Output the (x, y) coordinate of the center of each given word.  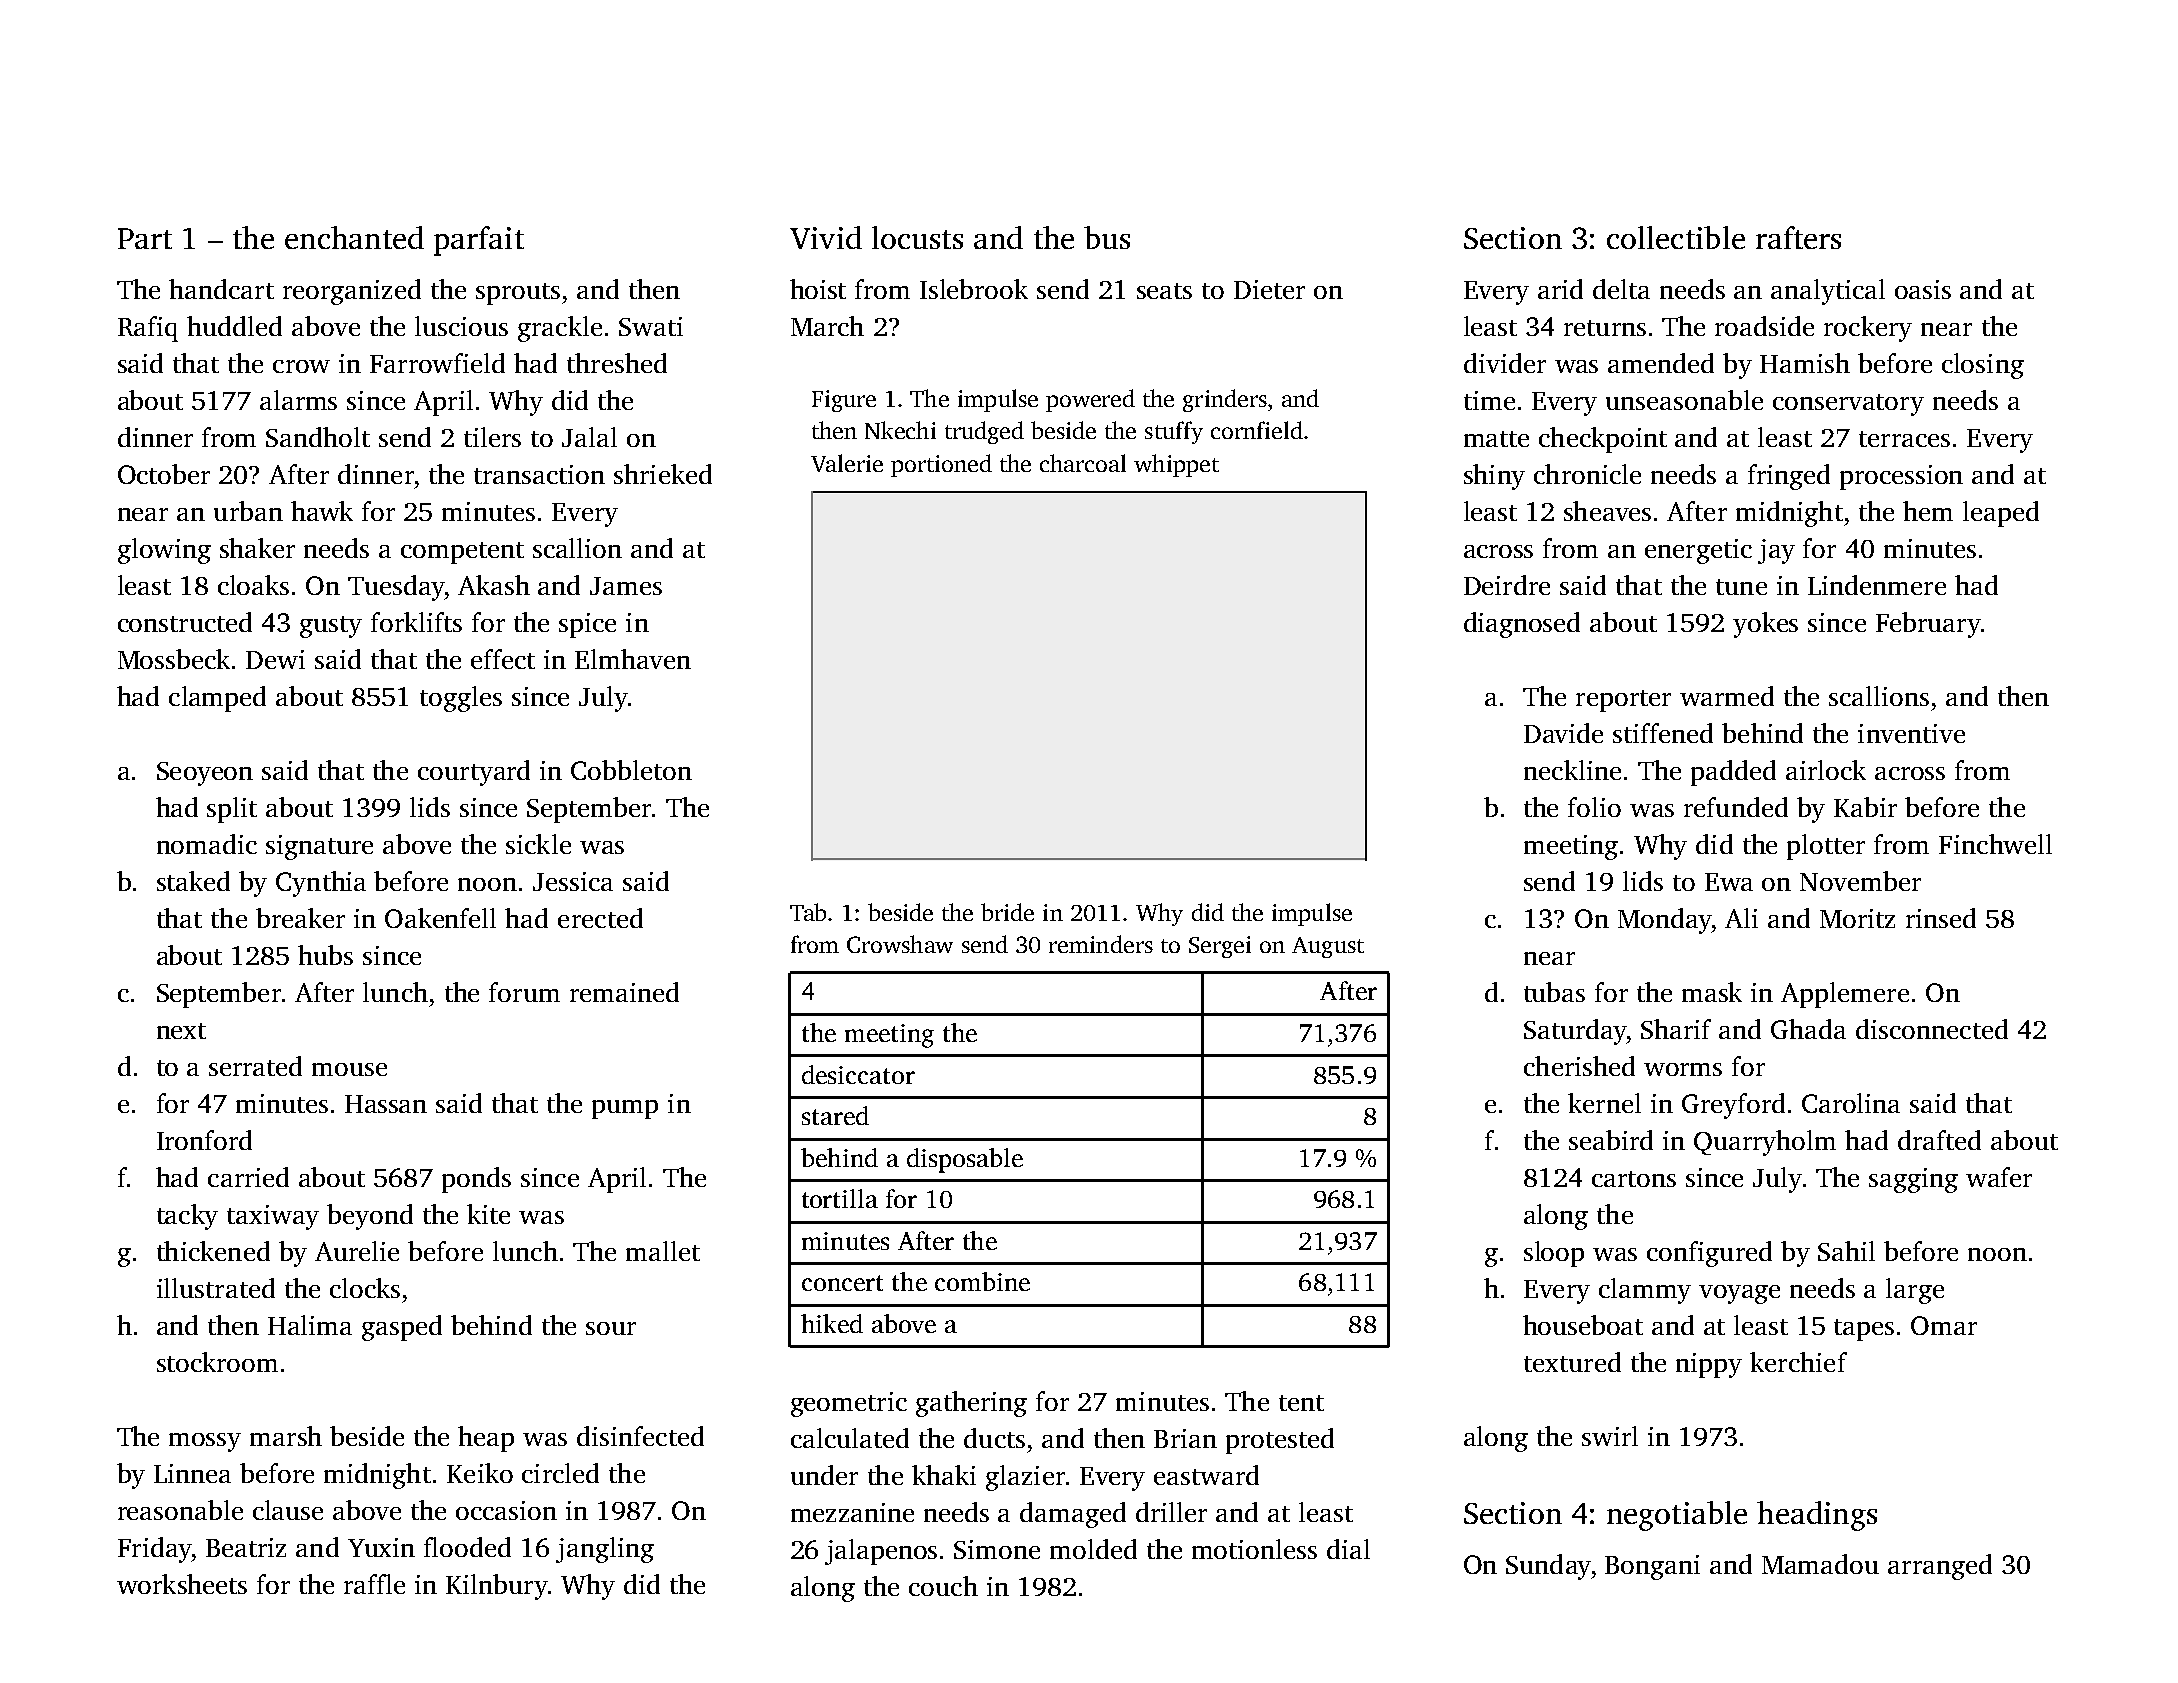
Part (145, 238)
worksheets (182, 1584)
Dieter (1269, 289)
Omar (1944, 1325)
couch (943, 1586)
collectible (1676, 237)
